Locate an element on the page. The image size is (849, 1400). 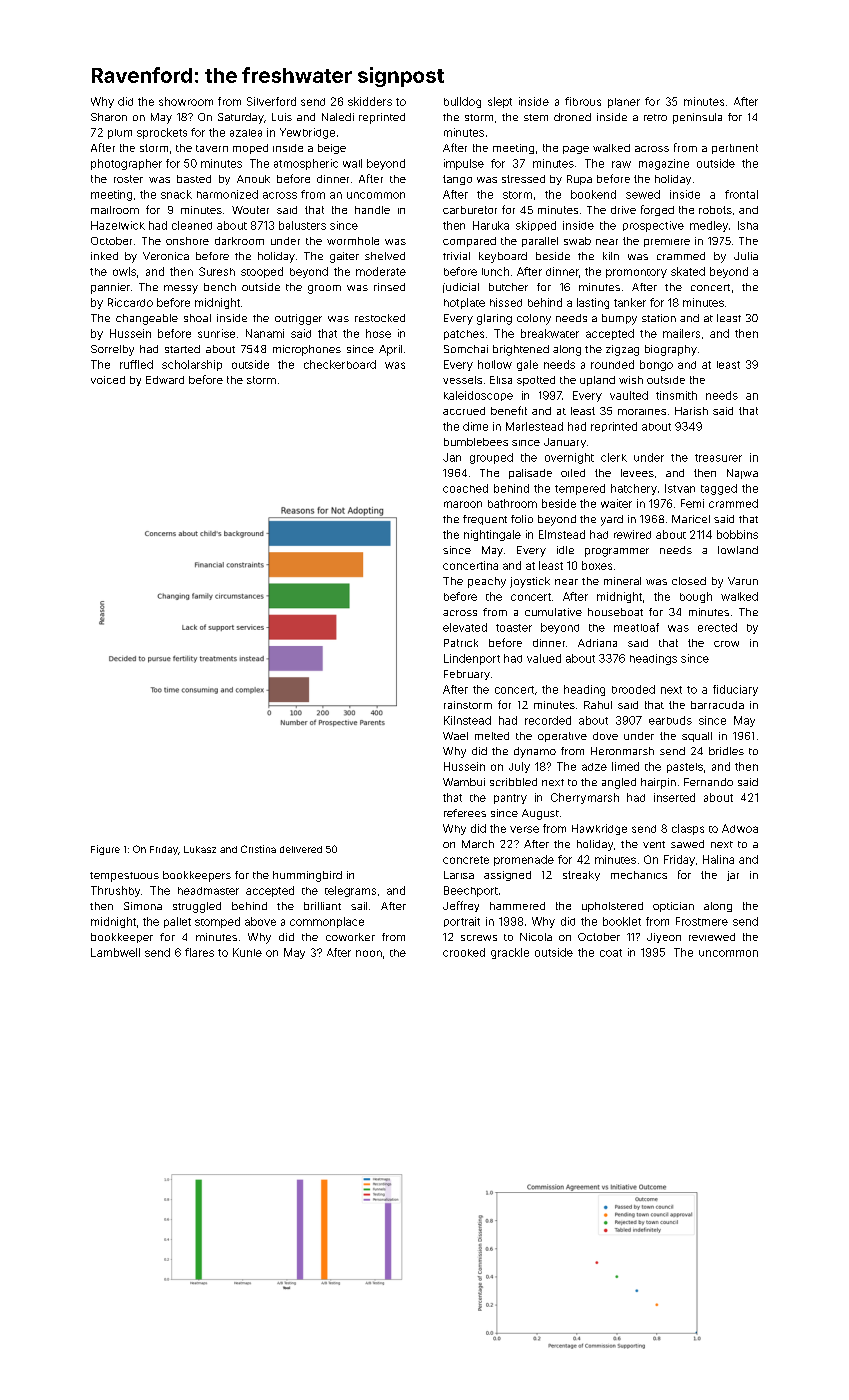
maroon is located at coordinates (463, 504).
